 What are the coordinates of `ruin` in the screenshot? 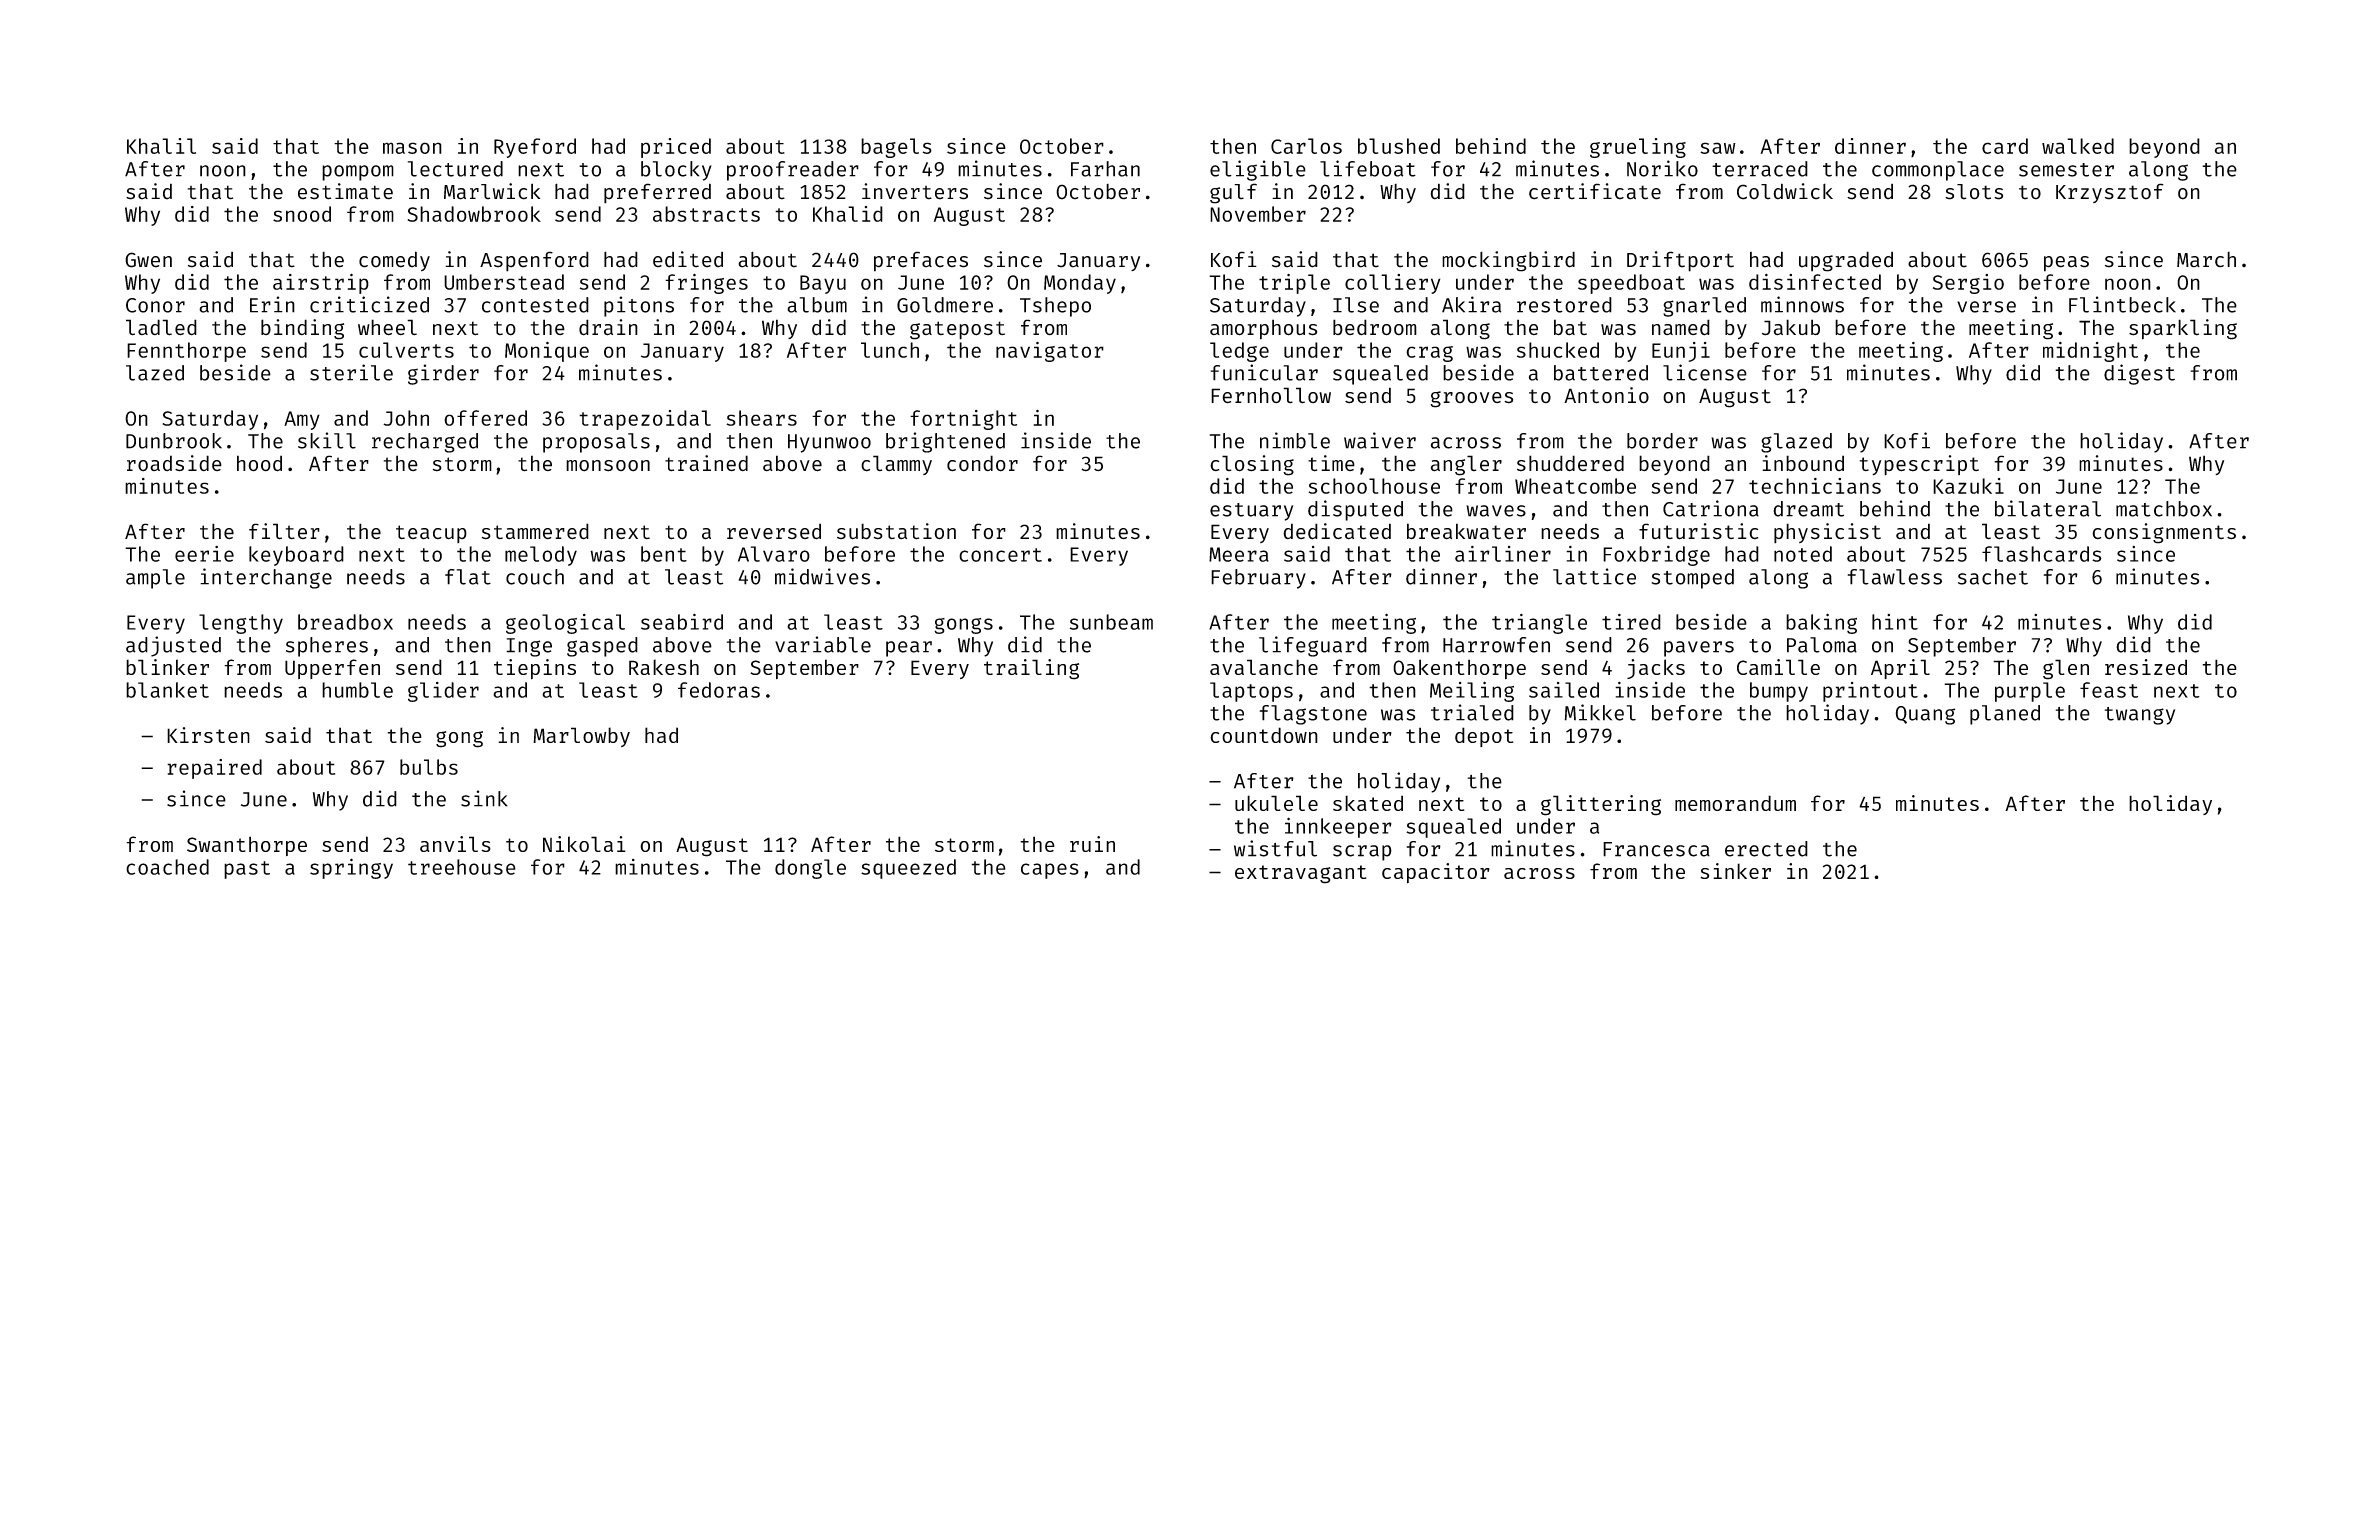 It's located at (1092, 844).
